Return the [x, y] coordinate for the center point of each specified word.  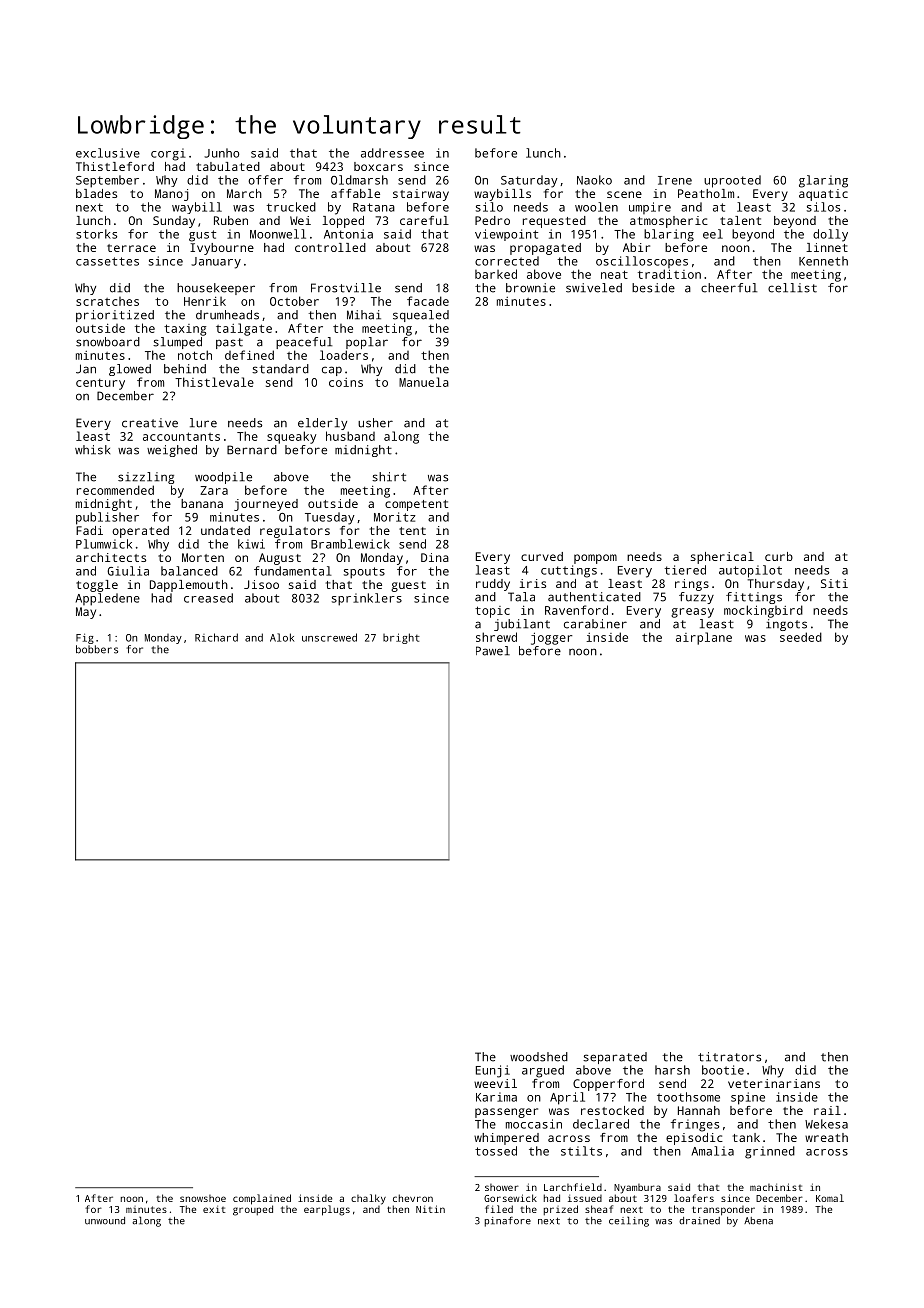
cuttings [569, 571]
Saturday [529, 181]
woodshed [539, 1057]
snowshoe [203, 1198]
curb [779, 556]
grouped [253, 1210]
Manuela [424, 382]
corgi [168, 154]
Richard [216, 637]
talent [740, 220]
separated [615, 1058]
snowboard [108, 342]
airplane [704, 638]
